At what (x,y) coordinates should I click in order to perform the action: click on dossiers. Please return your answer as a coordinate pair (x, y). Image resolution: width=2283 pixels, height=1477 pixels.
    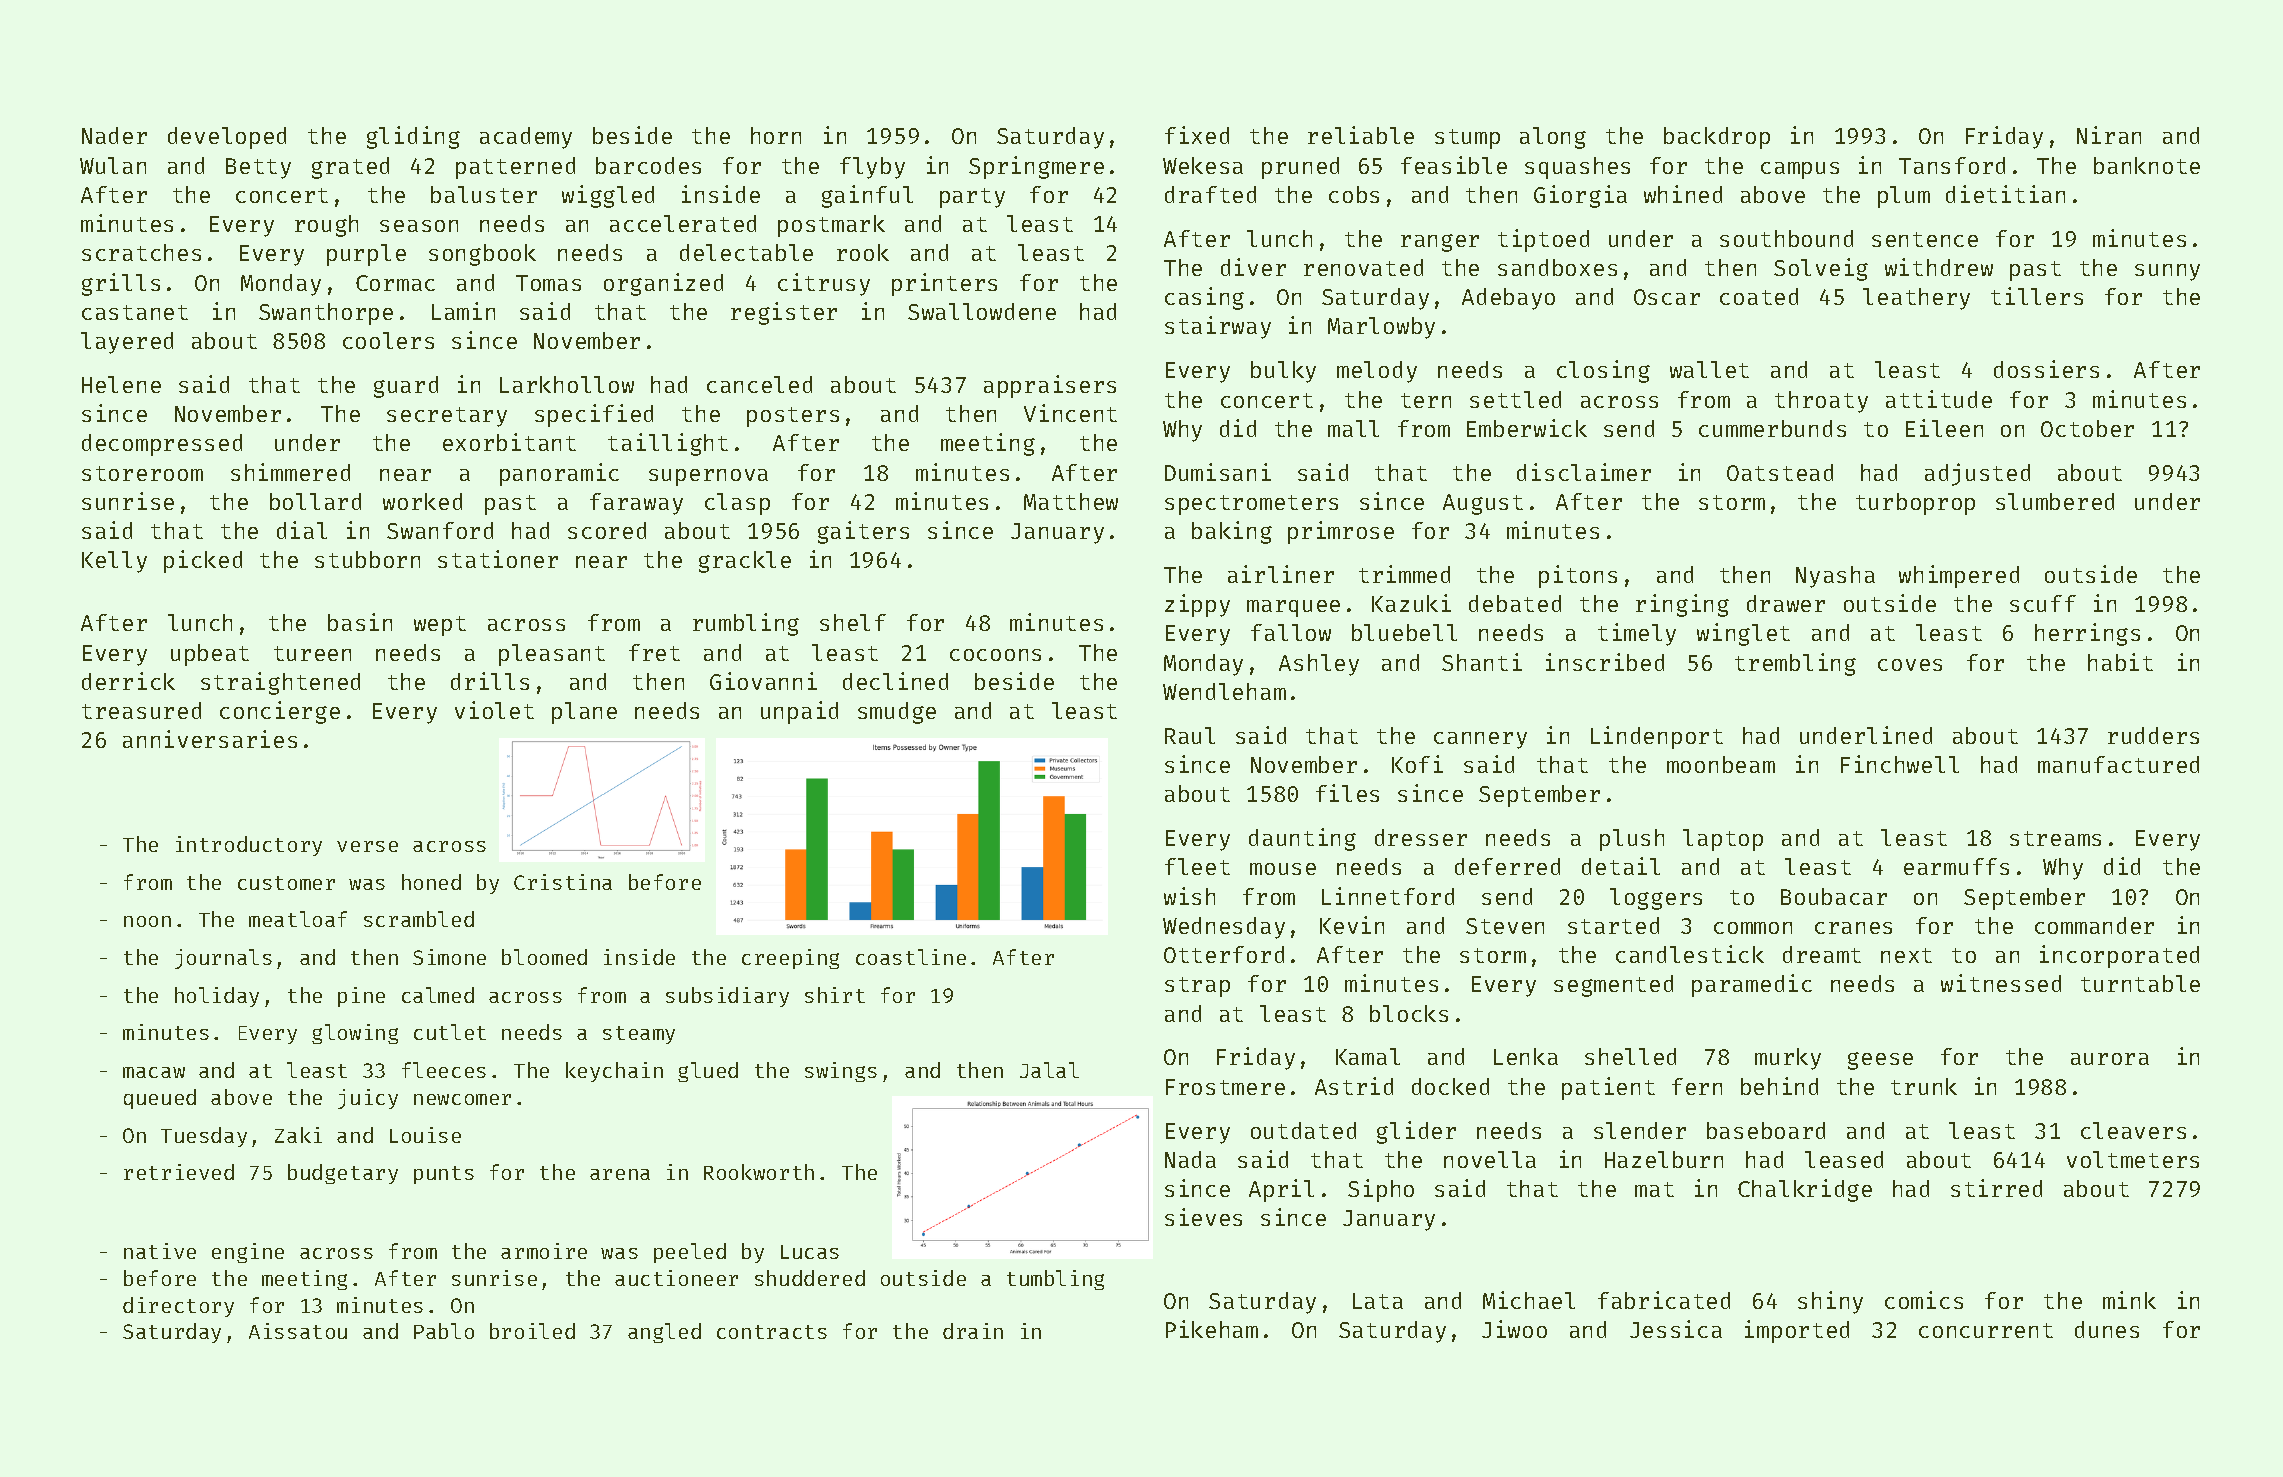
    Looking at the image, I should click on (2046, 369).
